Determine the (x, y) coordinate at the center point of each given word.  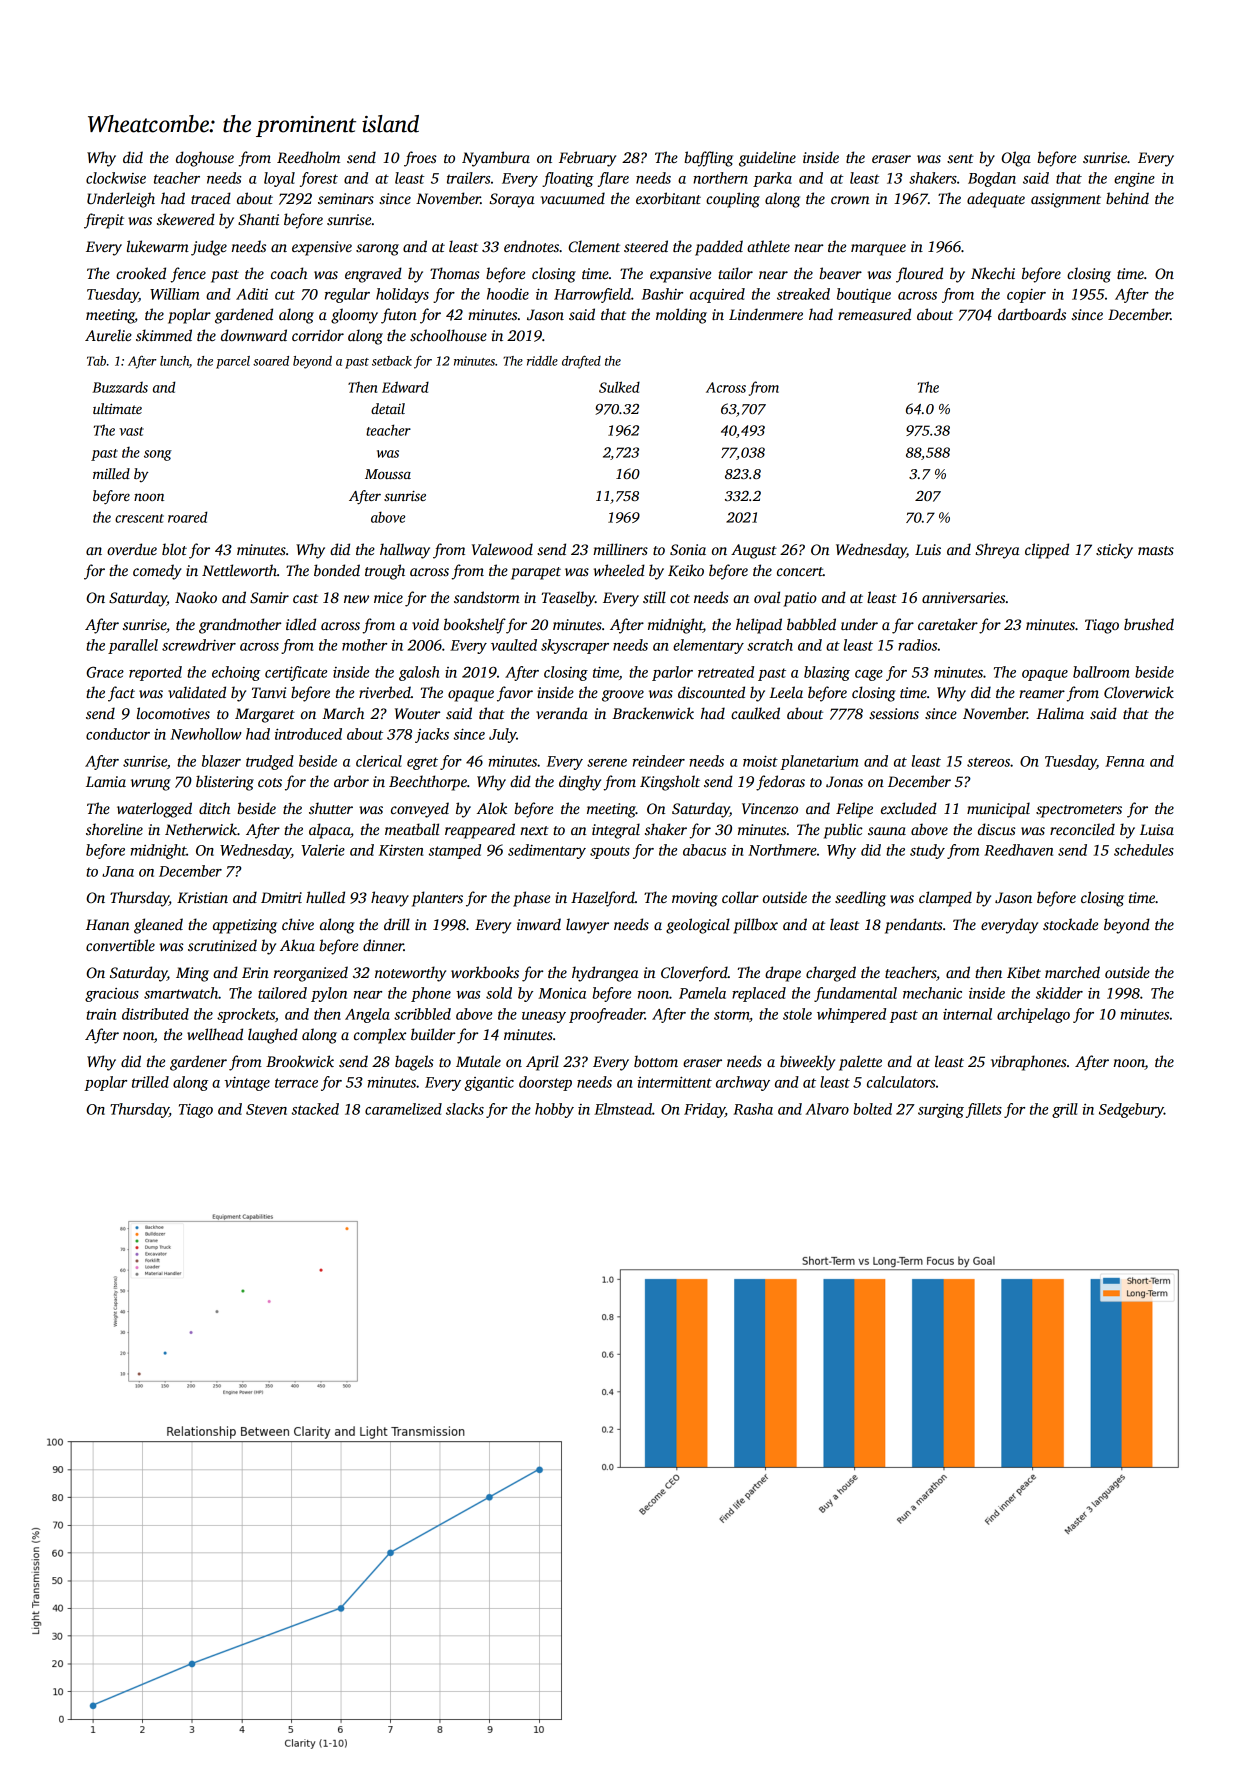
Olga (1016, 159)
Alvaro (827, 1109)
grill (1065, 1110)
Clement (594, 246)
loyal (279, 179)
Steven (266, 1109)
